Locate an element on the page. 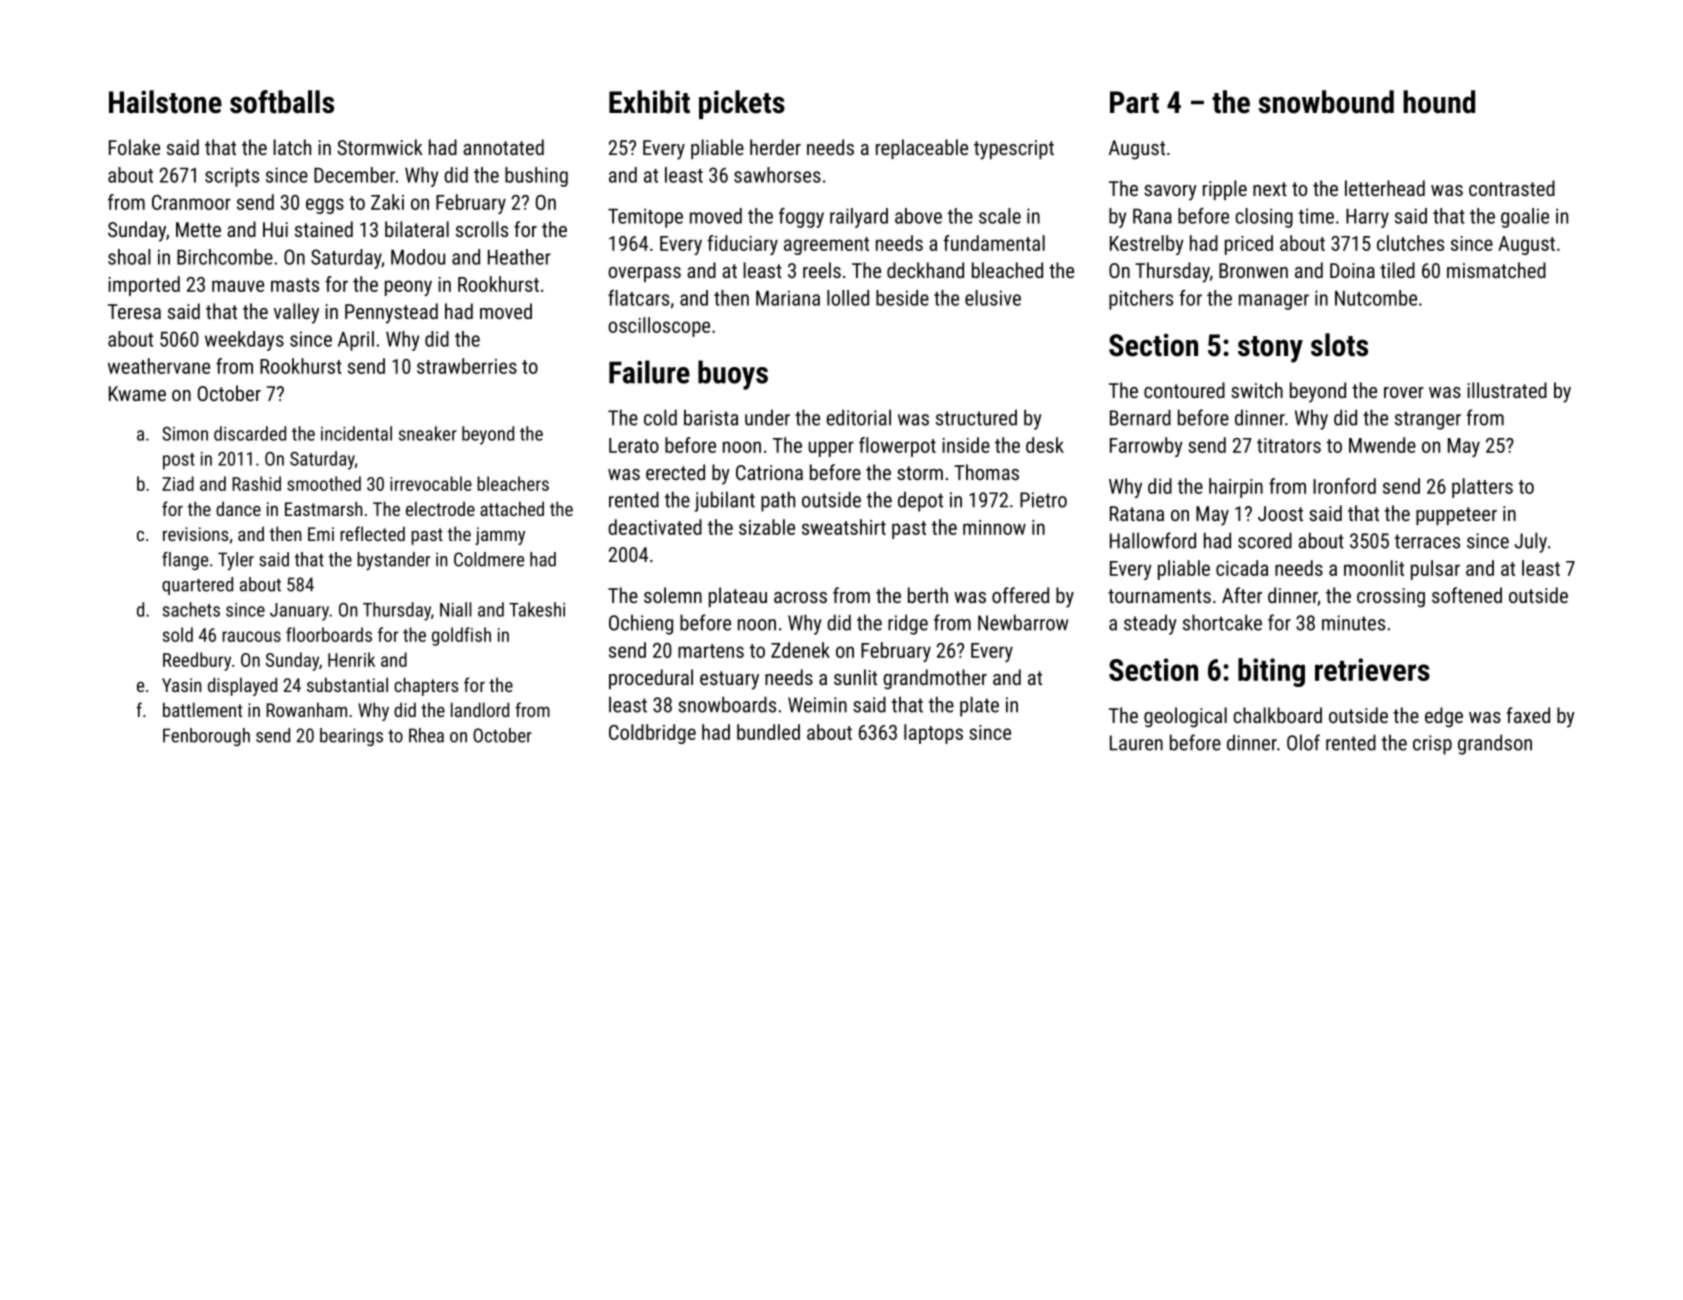  hound is located at coordinates (1439, 102).
